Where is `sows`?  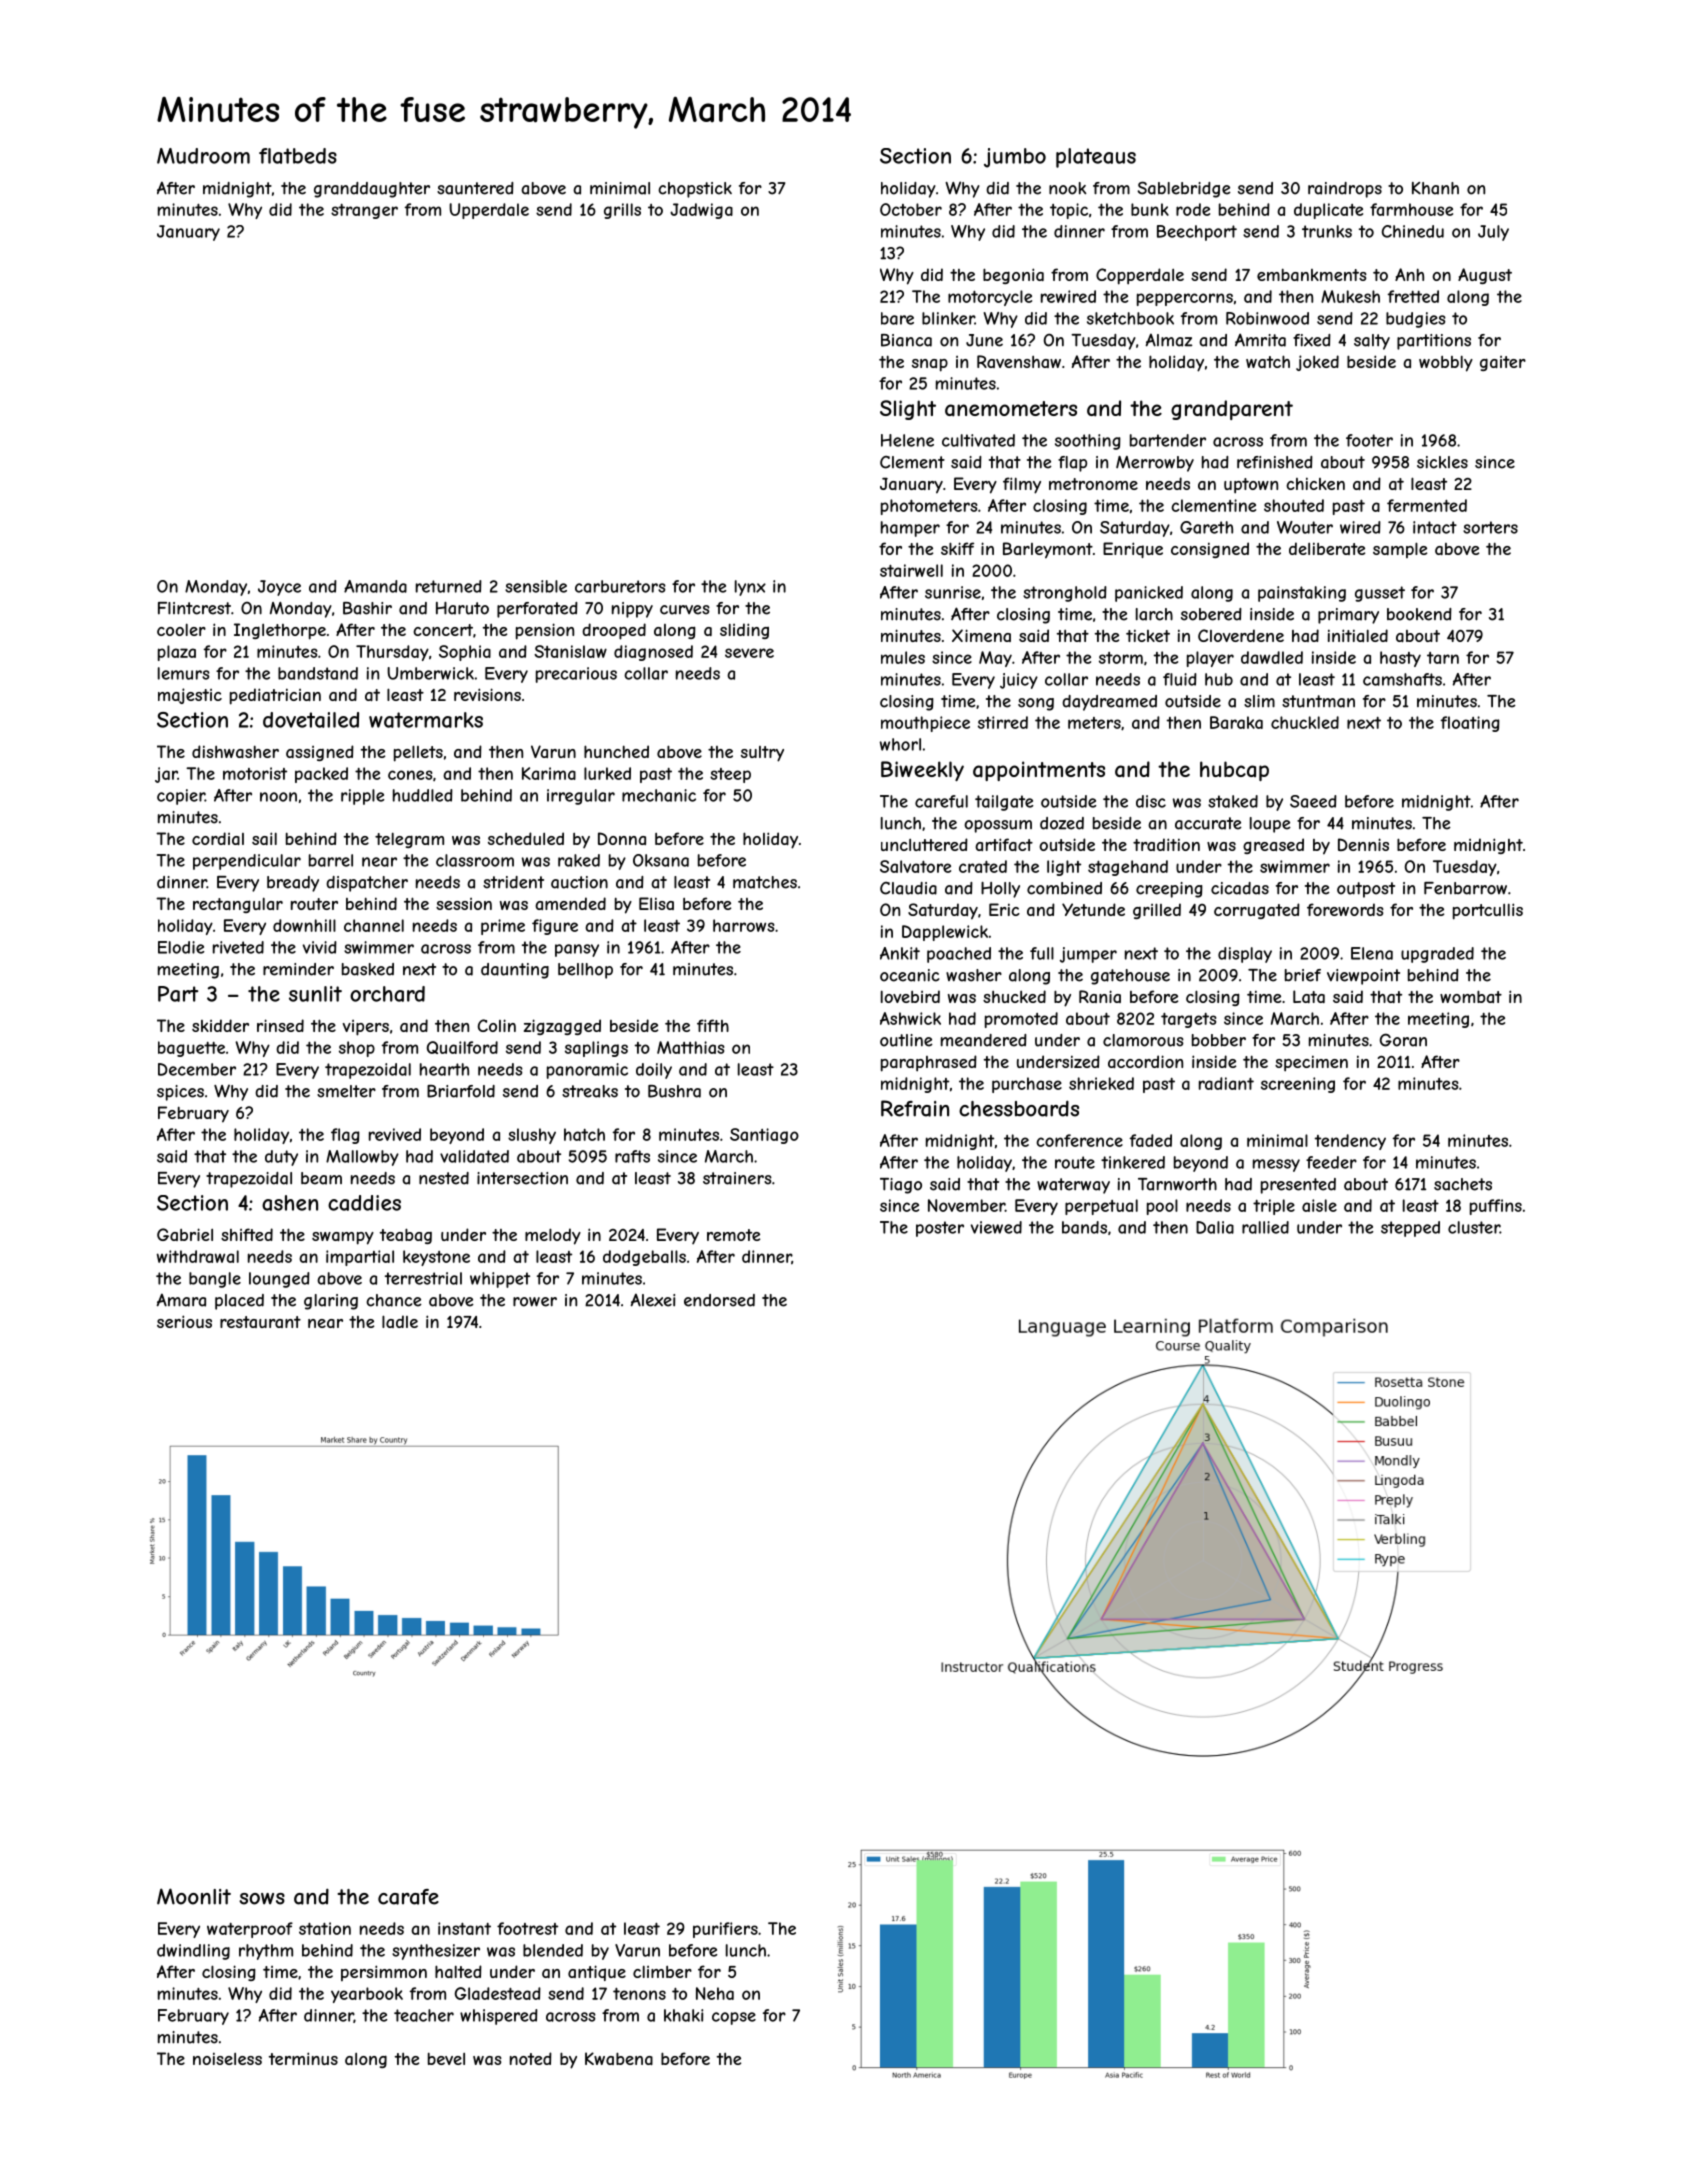 sows is located at coordinates (262, 1899).
